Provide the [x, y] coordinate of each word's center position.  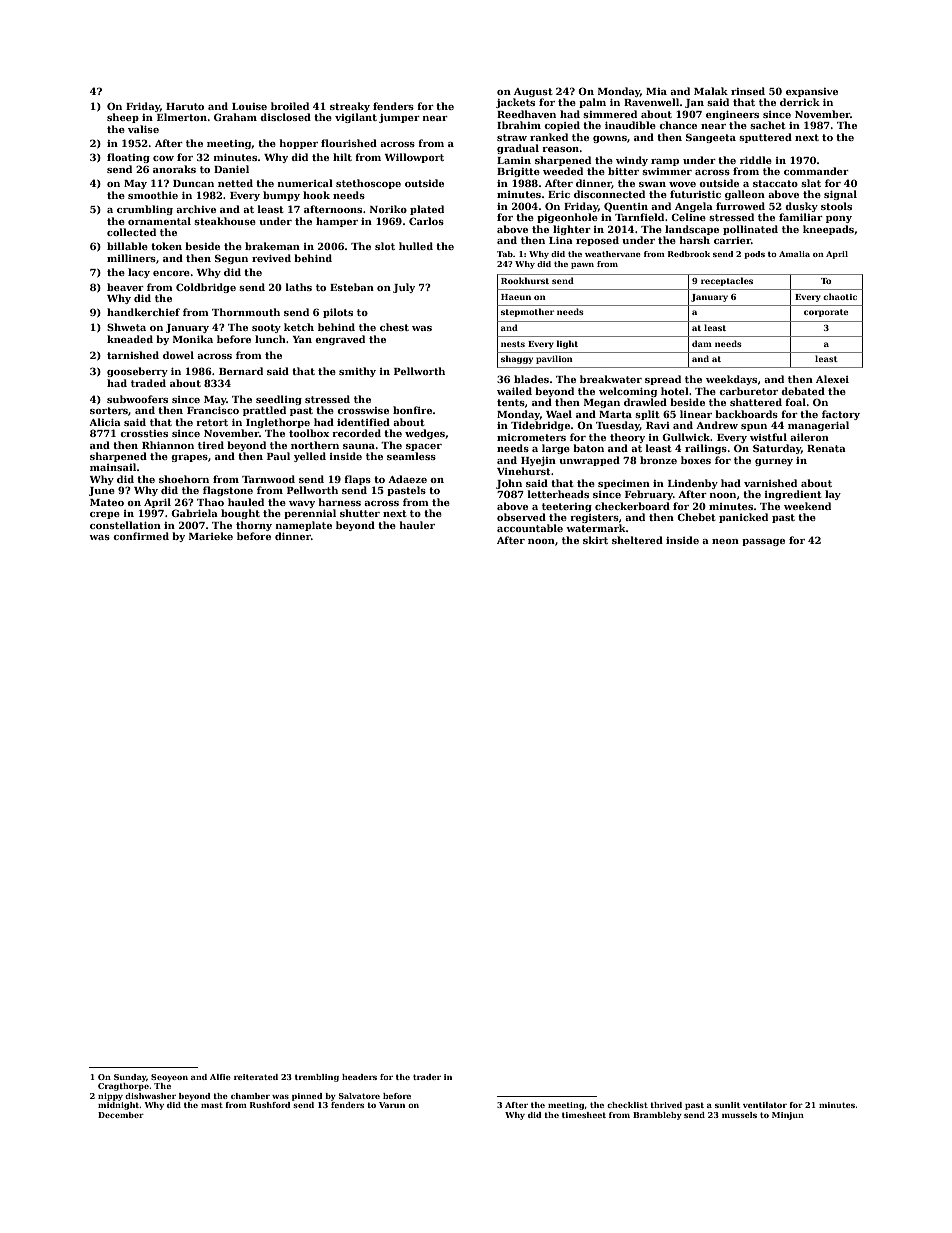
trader [427, 1077]
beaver [125, 287]
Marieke [211, 536]
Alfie [220, 1077]
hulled [416, 246]
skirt [595, 540]
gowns [610, 139]
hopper [299, 144]
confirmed [141, 536]
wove [682, 184]
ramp [665, 162]
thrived [666, 1105]
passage [763, 542]
